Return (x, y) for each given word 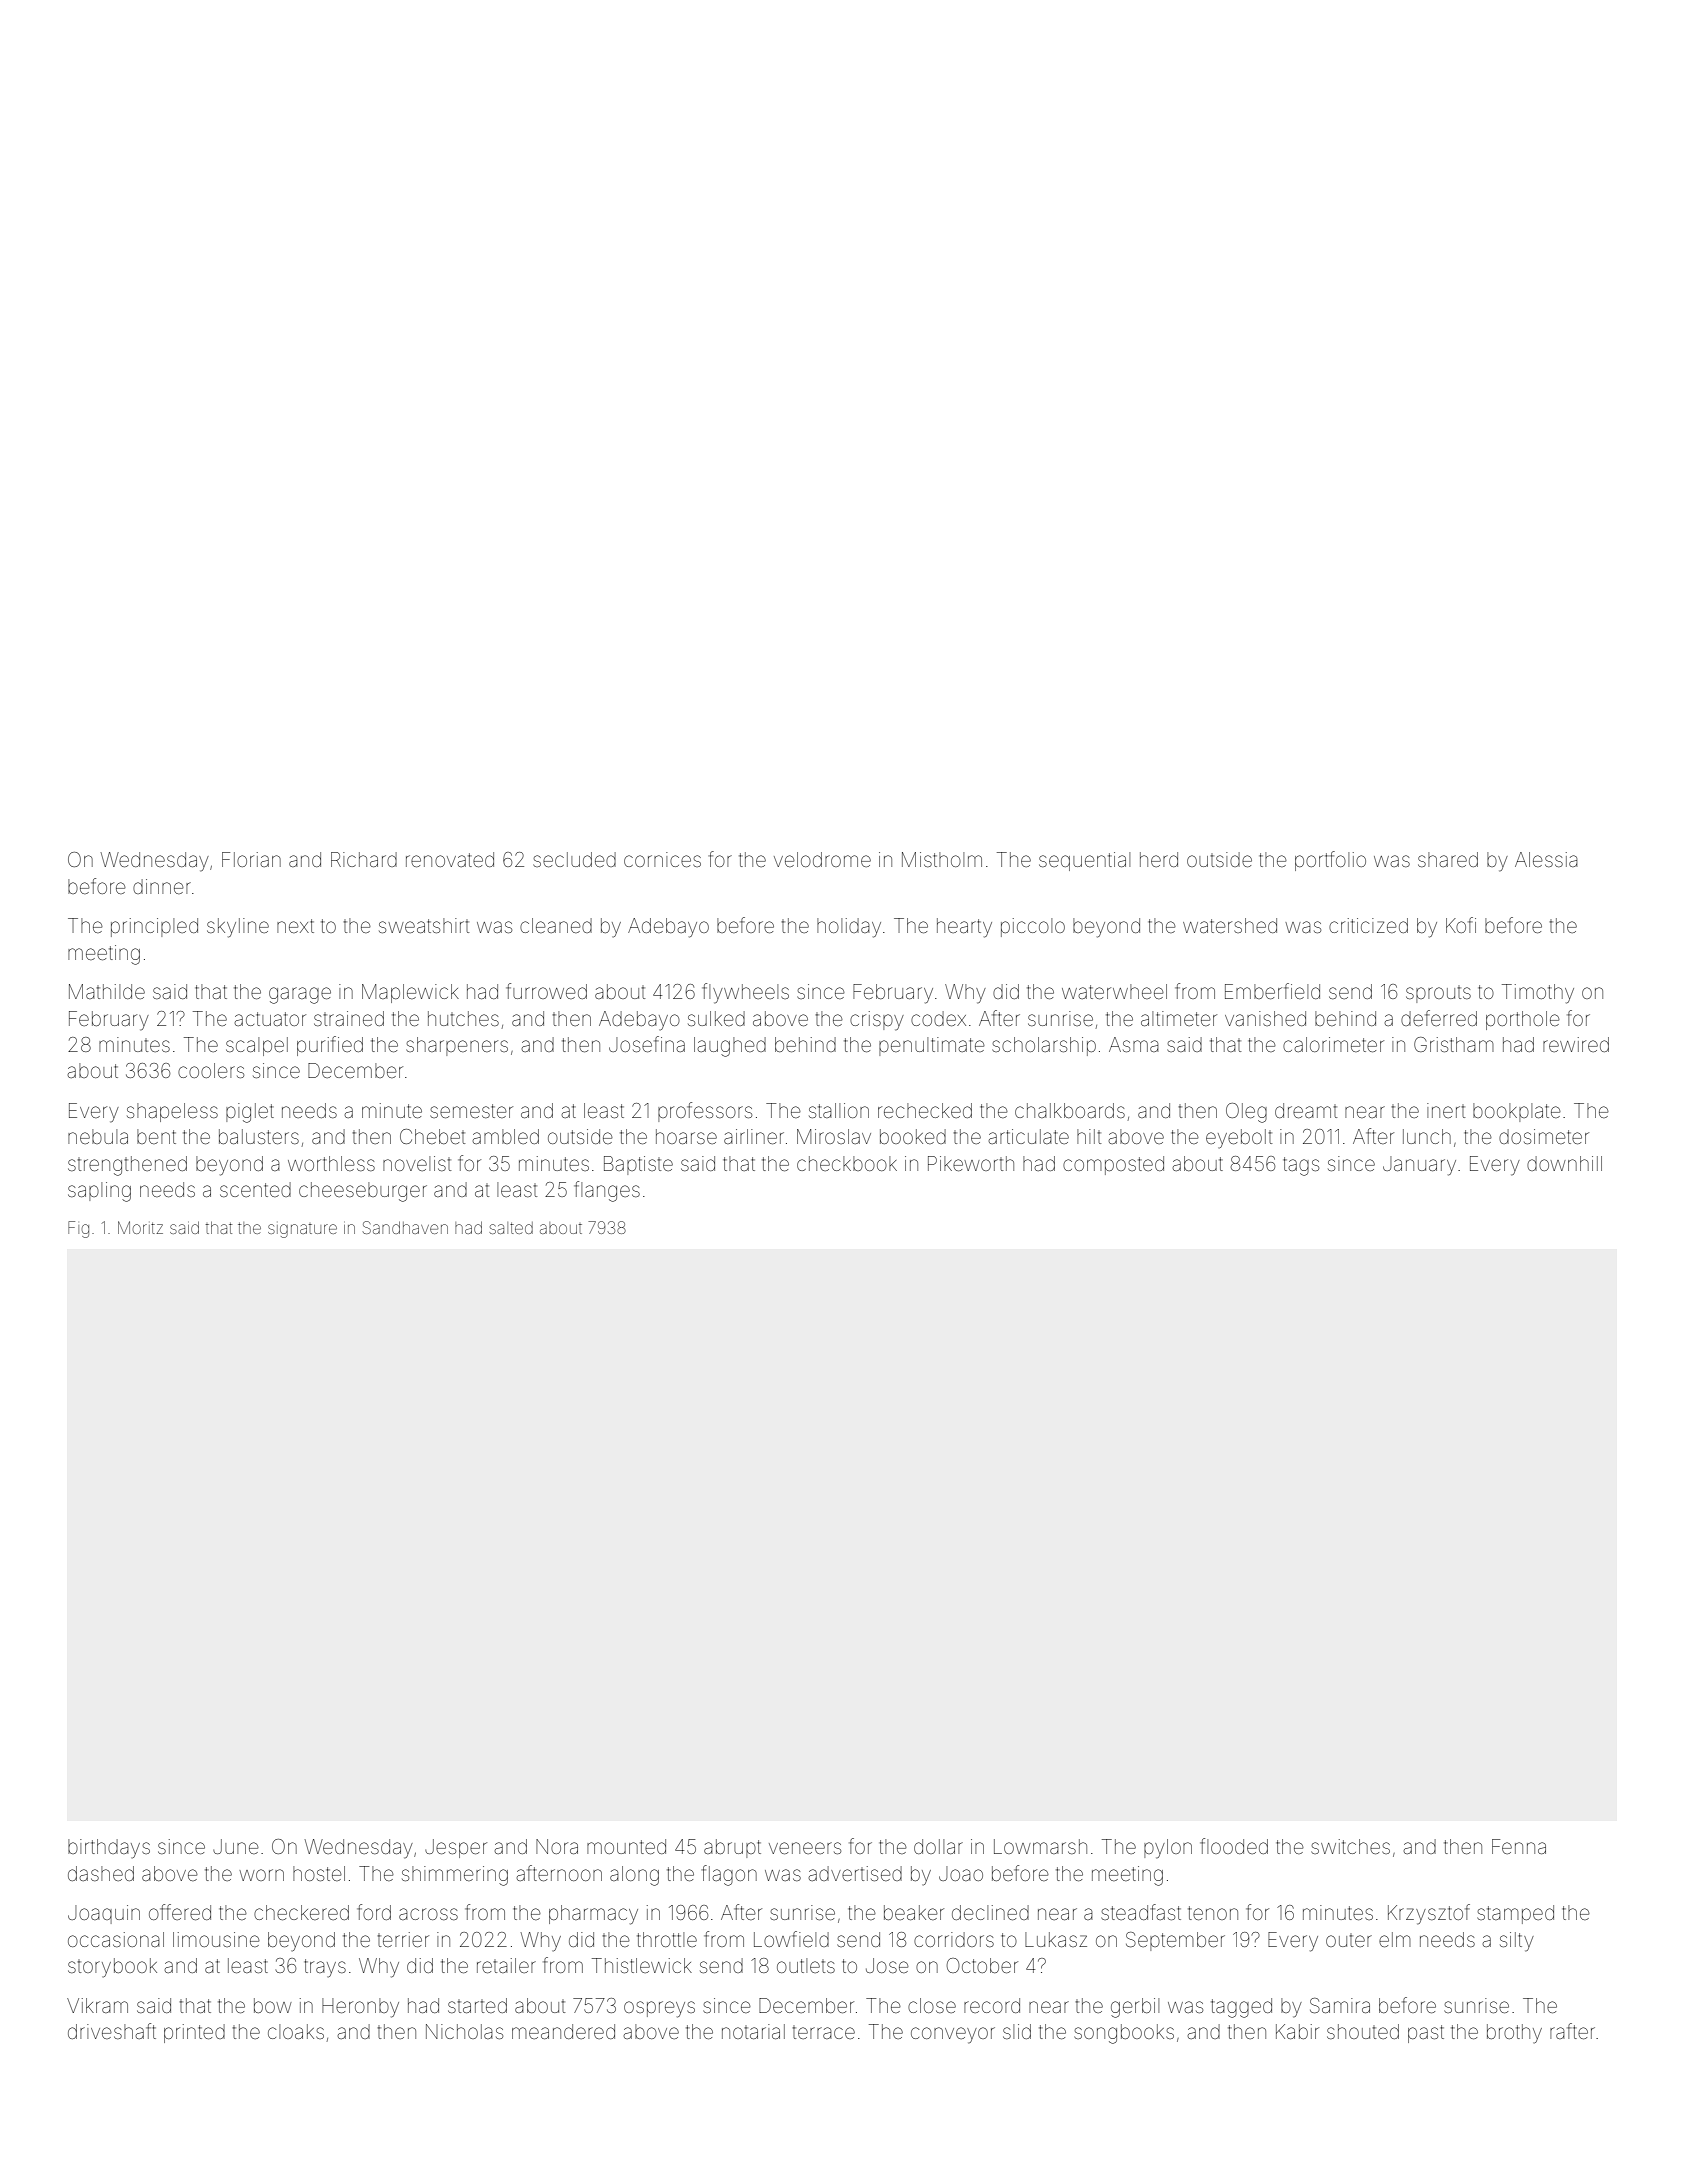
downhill (1564, 1163)
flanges (607, 1191)
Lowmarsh (1040, 1846)
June (236, 1846)
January (1419, 1166)
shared (1448, 859)
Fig (78, 1229)
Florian (251, 859)
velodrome (822, 859)
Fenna (1519, 1846)
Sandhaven (405, 1227)
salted (511, 1228)
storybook (112, 1968)
